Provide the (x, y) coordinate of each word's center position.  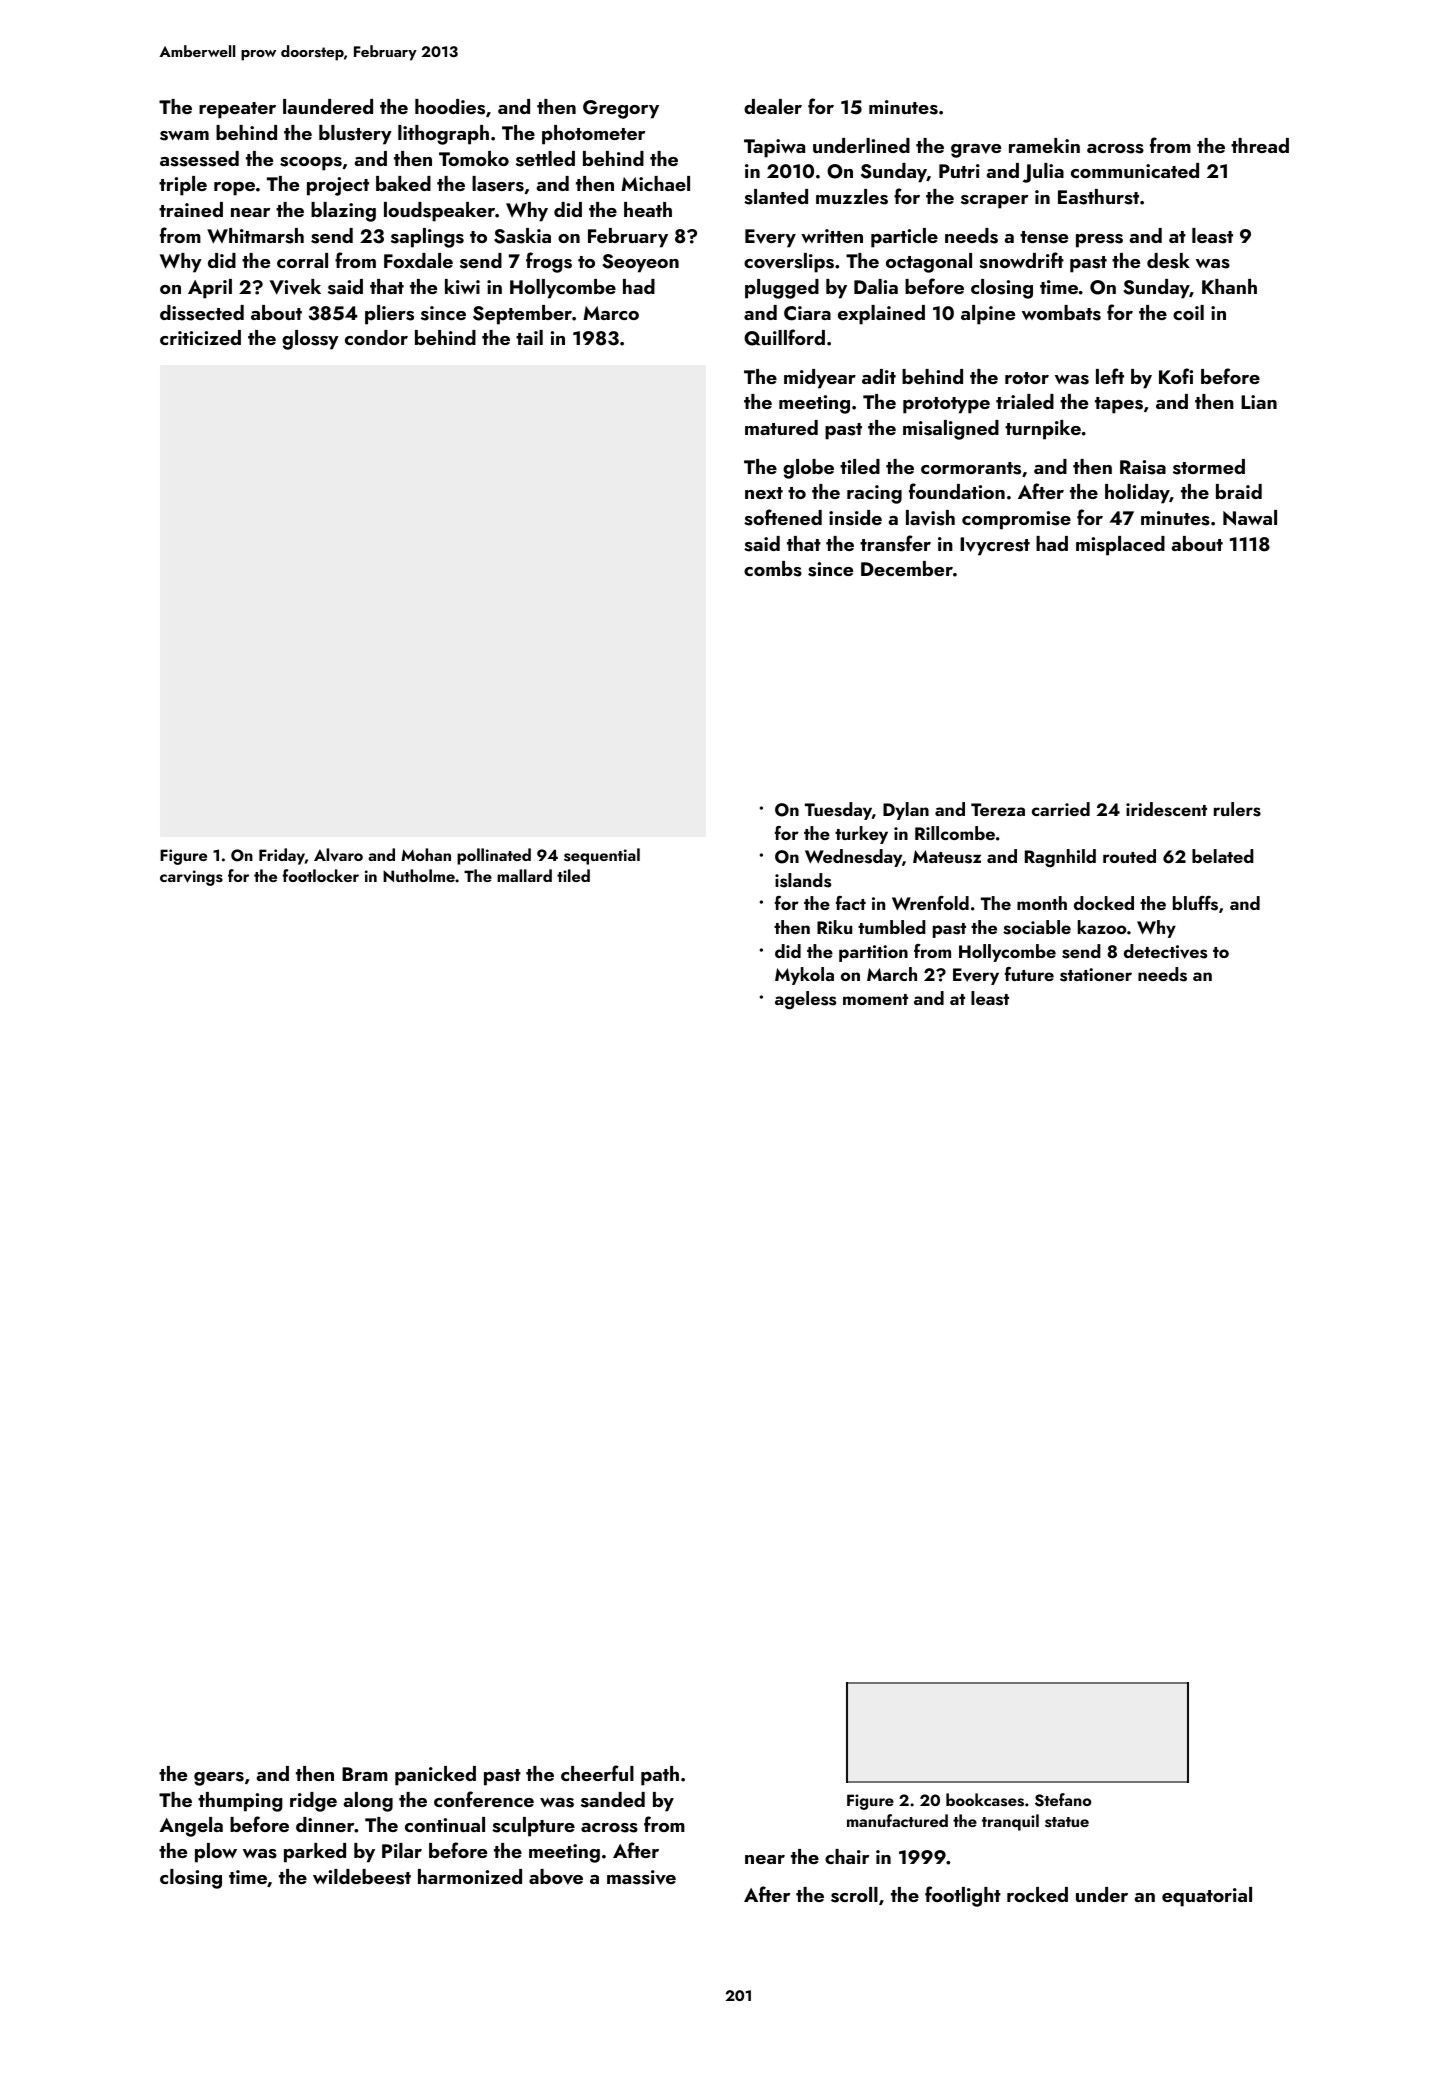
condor (376, 337)
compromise (1016, 520)
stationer (1096, 975)
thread (1260, 145)
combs (773, 569)
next (764, 493)
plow (216, 1853)
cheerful (597, 1773)
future (1029, 974)
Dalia (876, 286)
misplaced (1120, 546)
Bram (365, 1774)
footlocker (321, 875)
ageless (805, 1000)
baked (403, 183)
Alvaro (338, 855)
